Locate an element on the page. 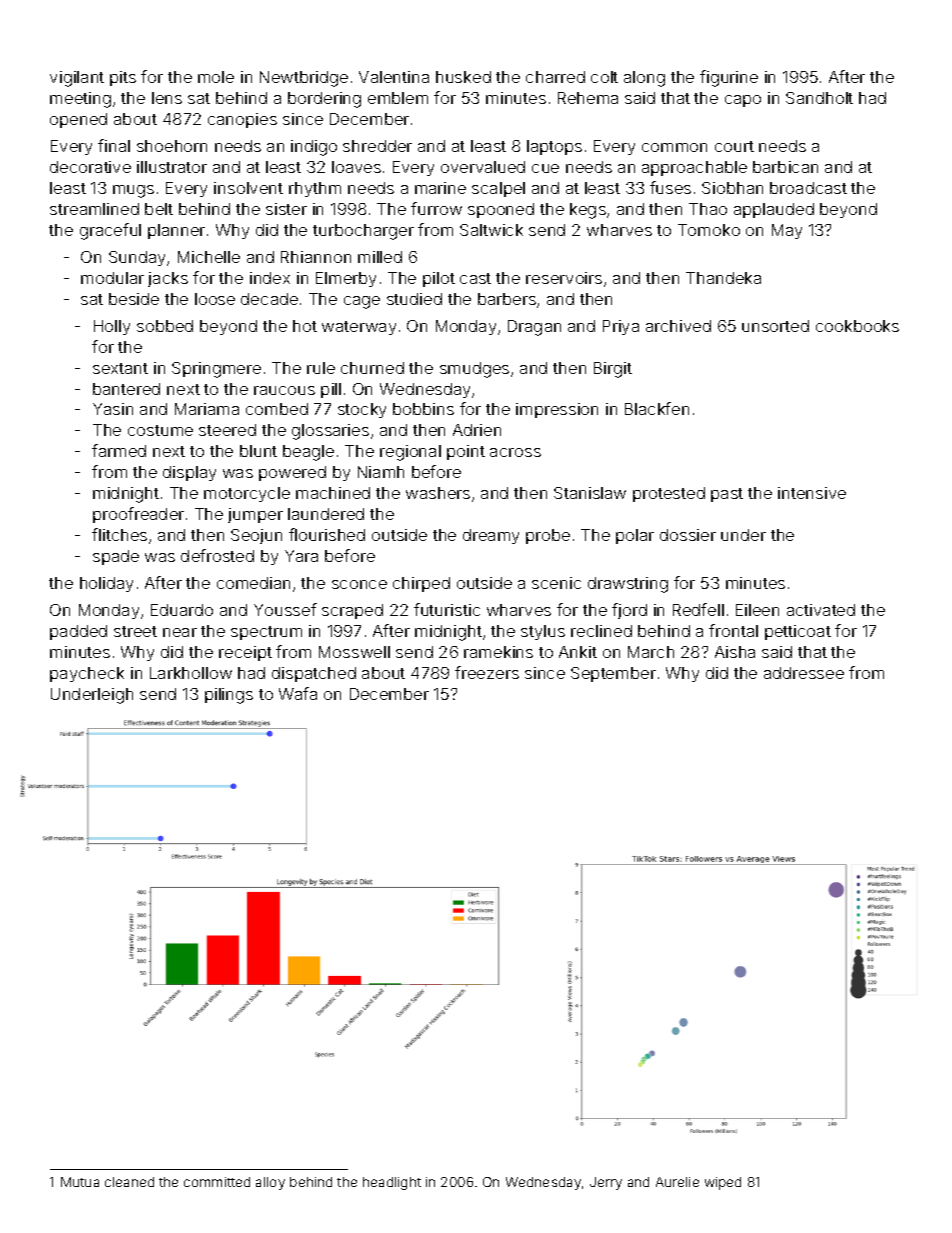  shoehorn is located at coordinates (172, 146).
